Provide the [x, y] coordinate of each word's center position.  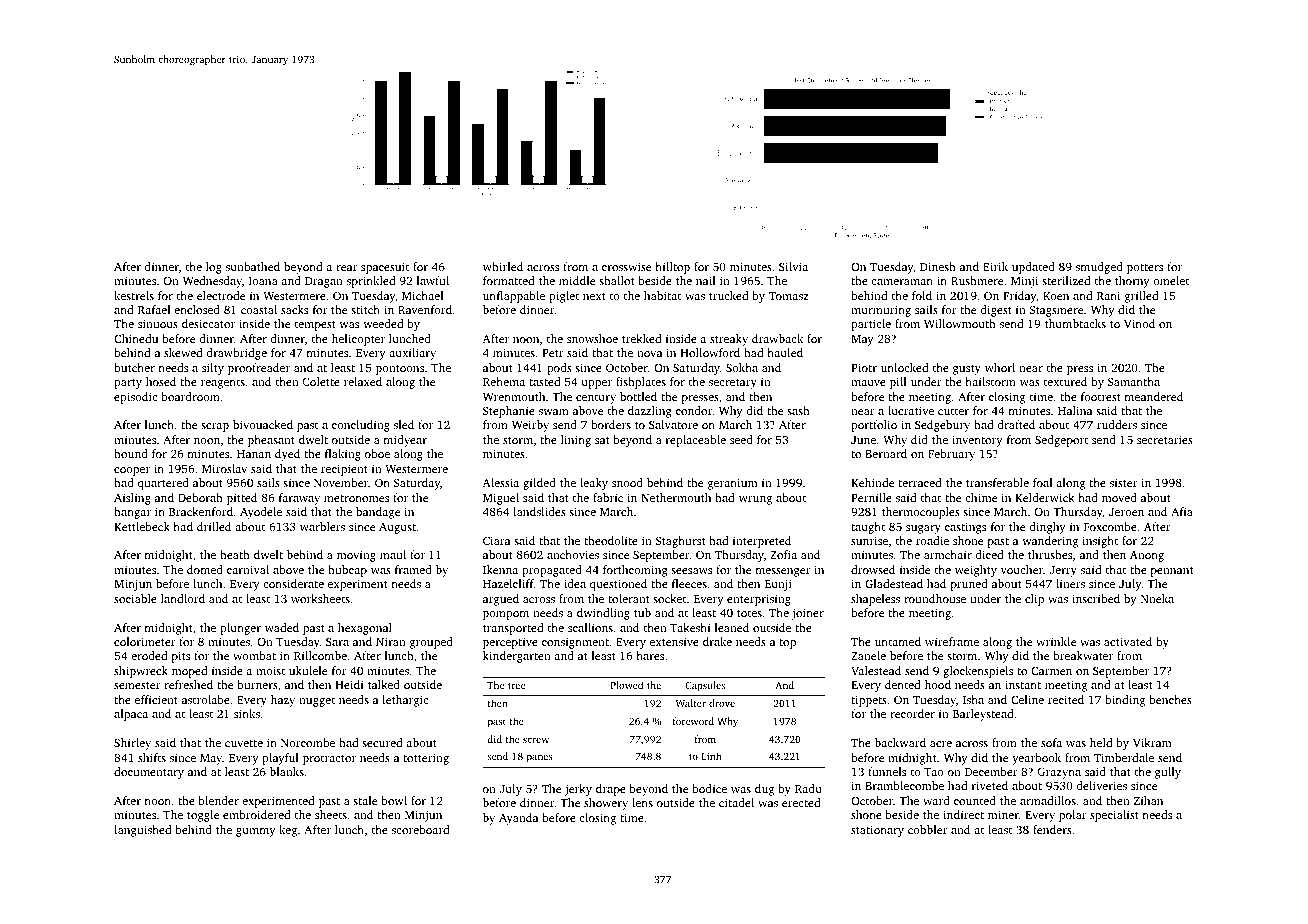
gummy [255, 832]
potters [1145, 269]
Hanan [254, 454]
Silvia [793, 266]
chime [981, 497]
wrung [755, 500]
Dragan [324, 282]
